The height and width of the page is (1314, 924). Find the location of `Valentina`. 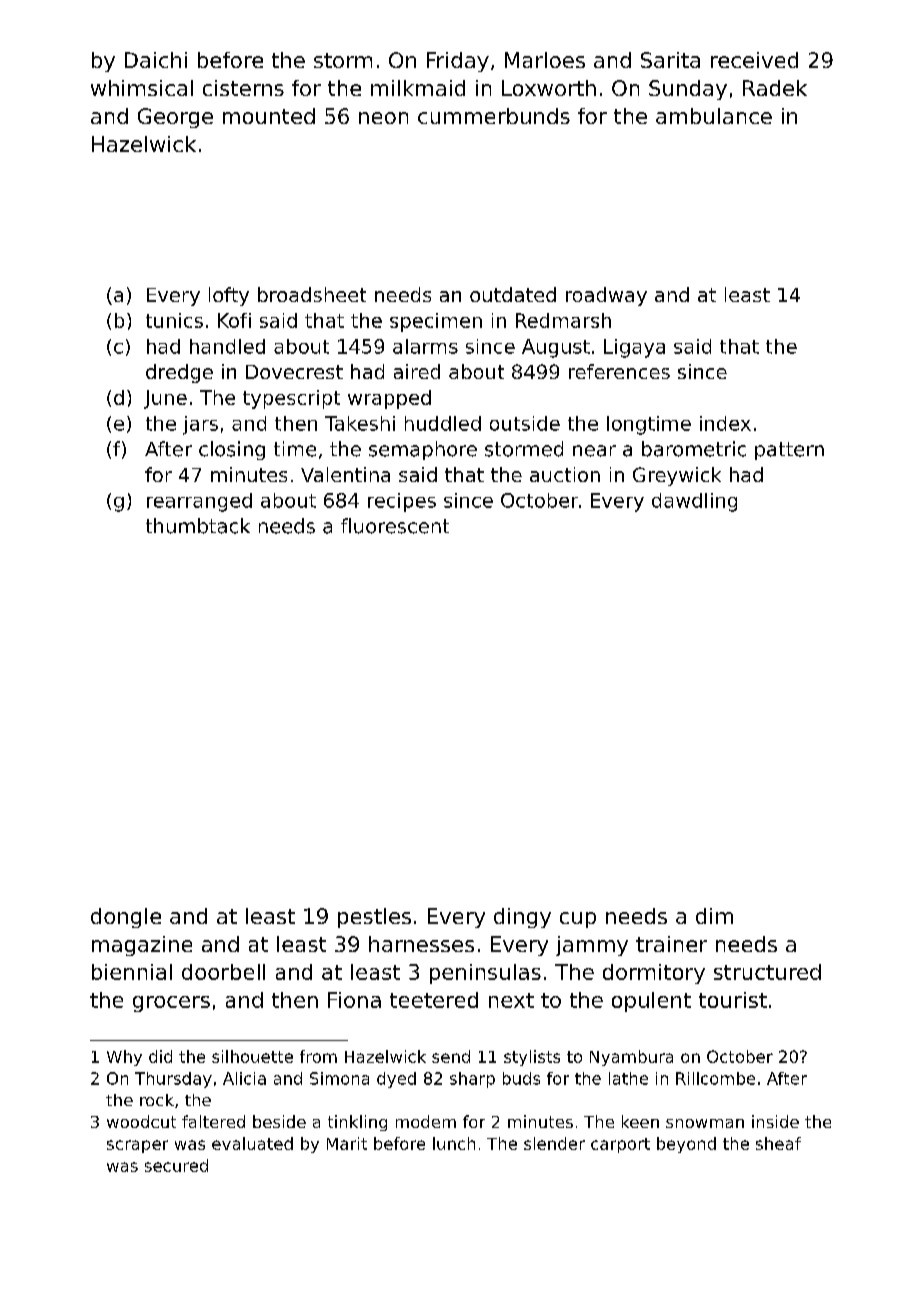

Valentina is located at coordinates (345, 474).
